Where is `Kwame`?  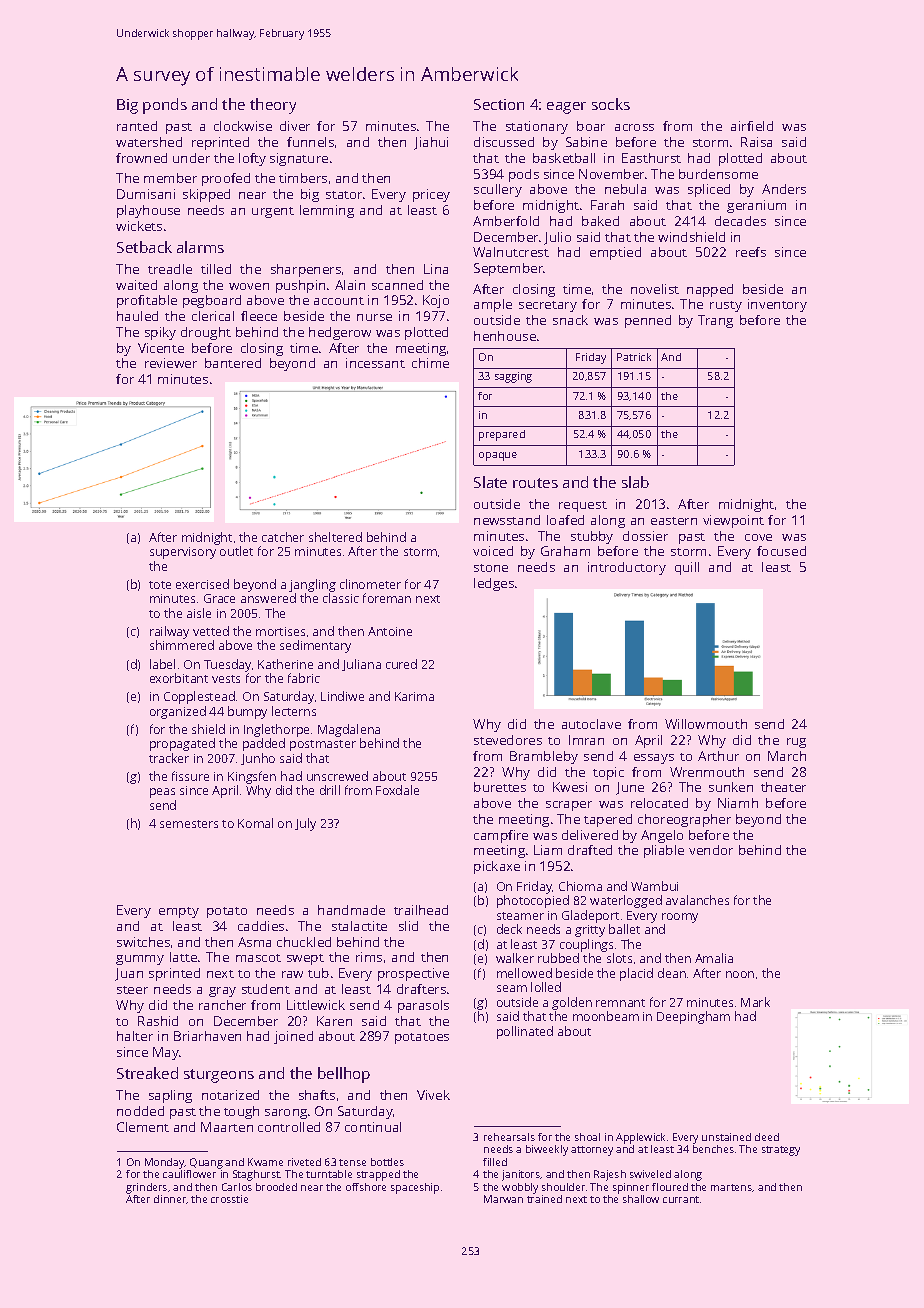
Kwame is located at coordinates (265, 1162).
